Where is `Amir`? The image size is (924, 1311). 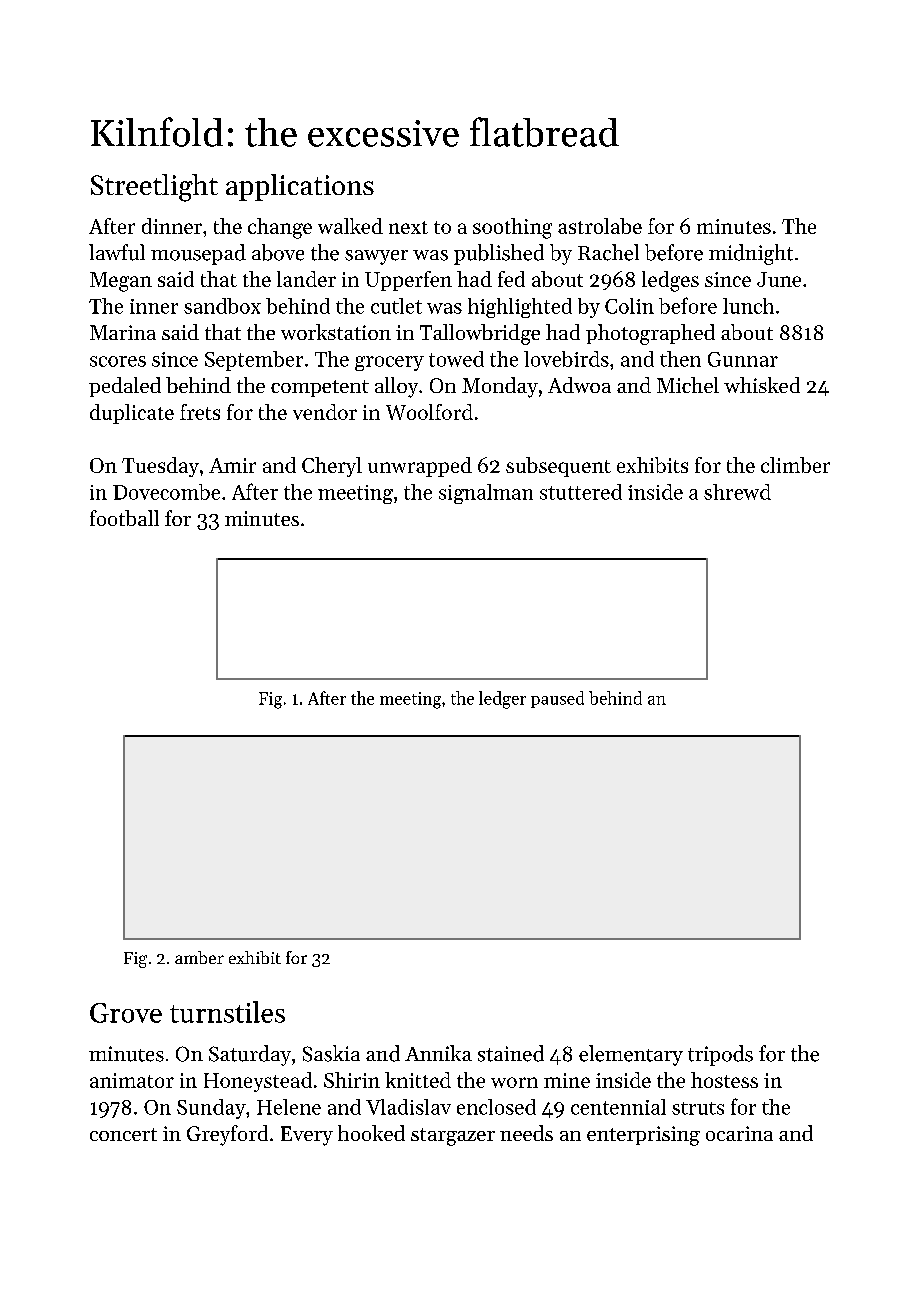
Amir is located at coordinates (232, 465).
